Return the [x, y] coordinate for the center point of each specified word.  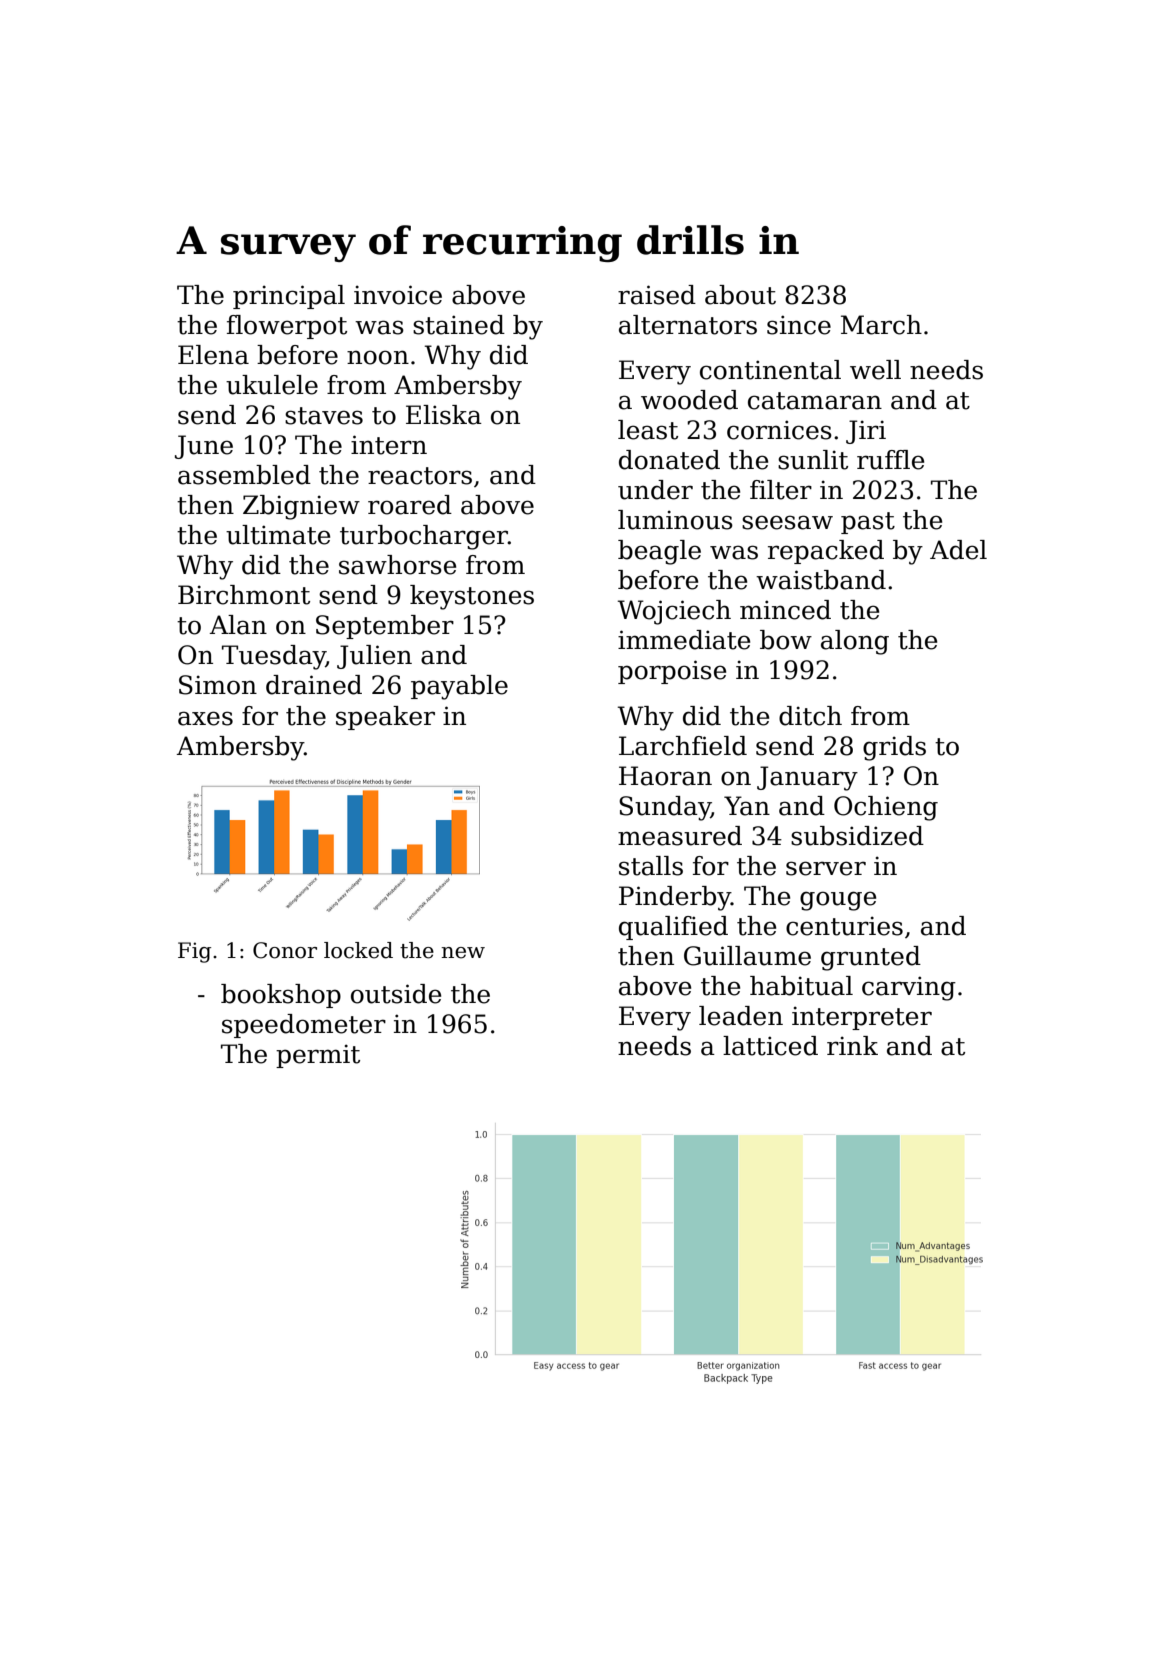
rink [852, 1045]
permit [318, 1056]
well [875, 370]
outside [396, 994]
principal [289, 297]
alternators [688, 325]
